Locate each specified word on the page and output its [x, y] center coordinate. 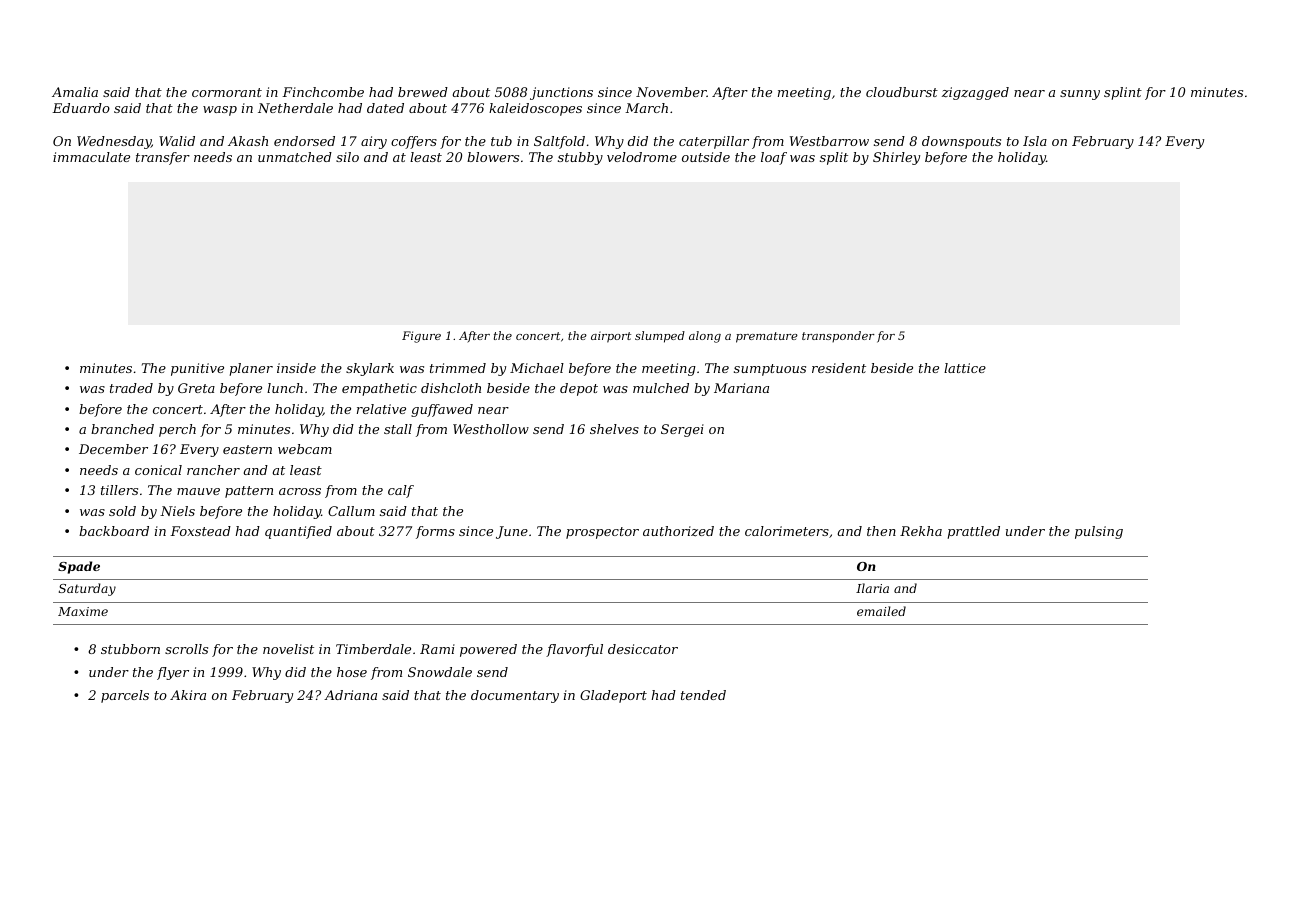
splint [1123, 93]
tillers [119, 490]
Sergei [682, 430]
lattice [965, 368]
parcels [125, 696]
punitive [197, 369]
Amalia [75, 92]
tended [703, 695]
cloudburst [902, 92]
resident [839, 368]
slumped [660, 337]
